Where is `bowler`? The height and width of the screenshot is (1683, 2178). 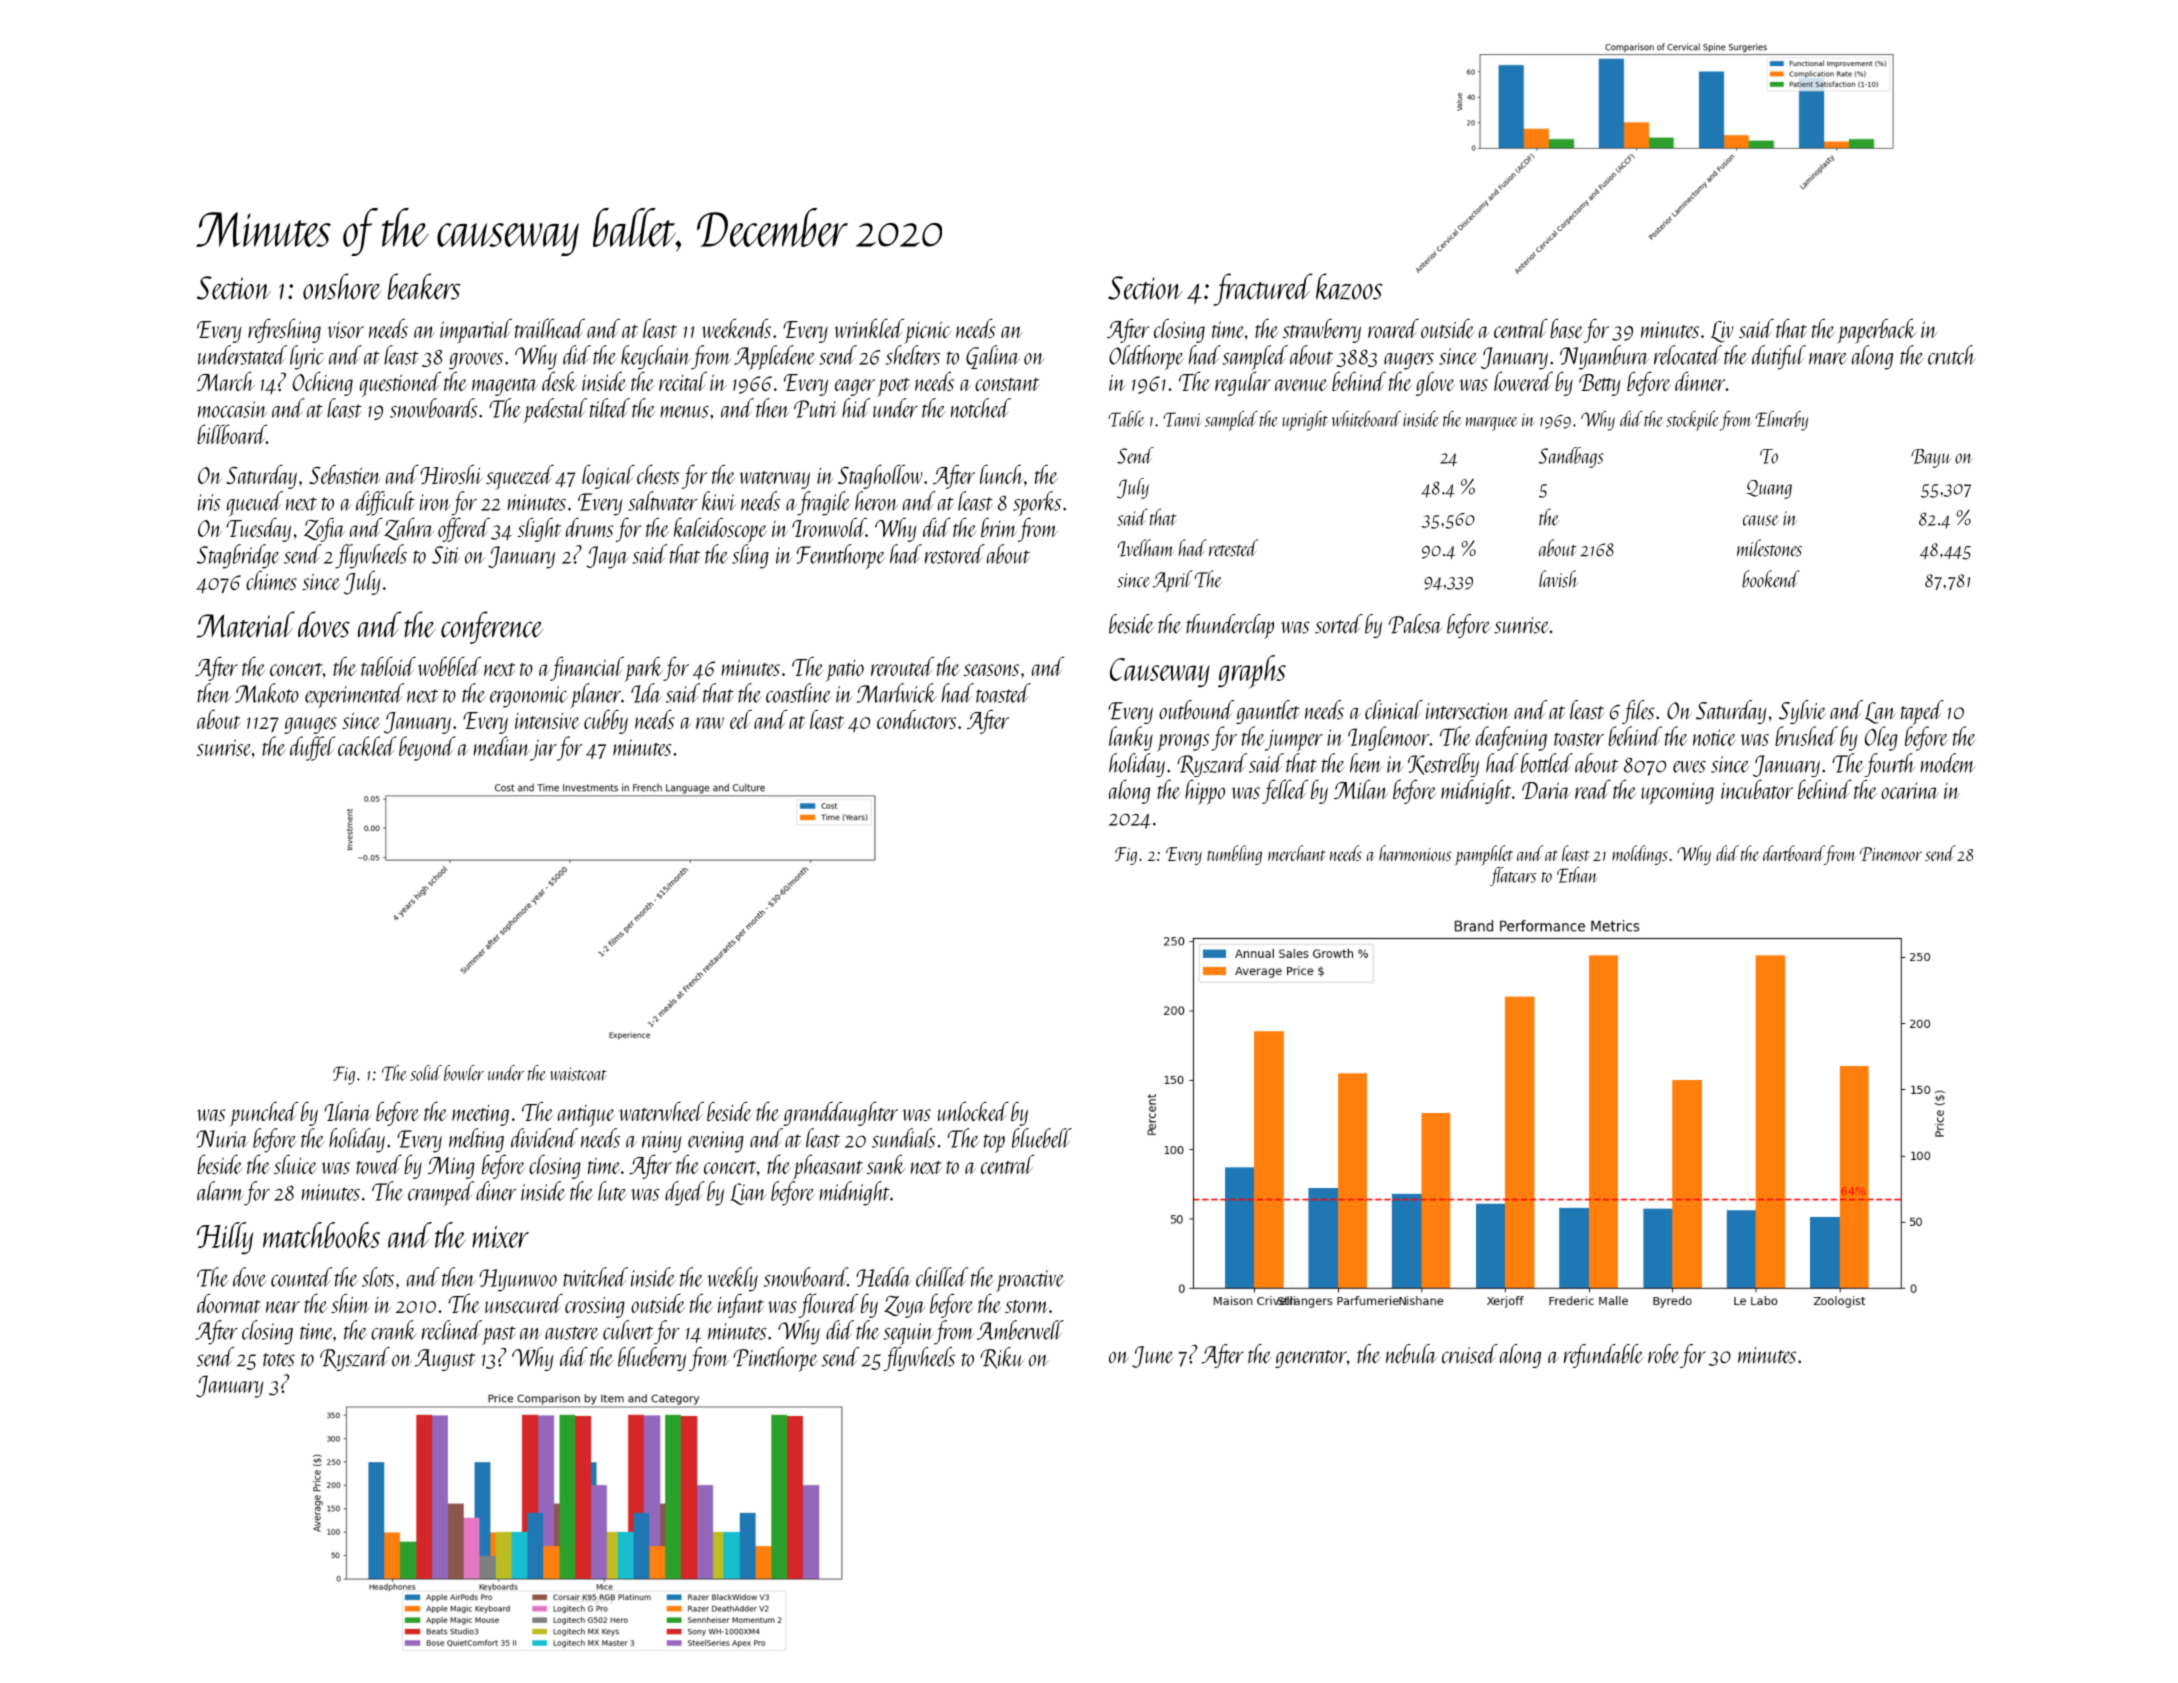
bowler is located at coordinates (464, 1073).
